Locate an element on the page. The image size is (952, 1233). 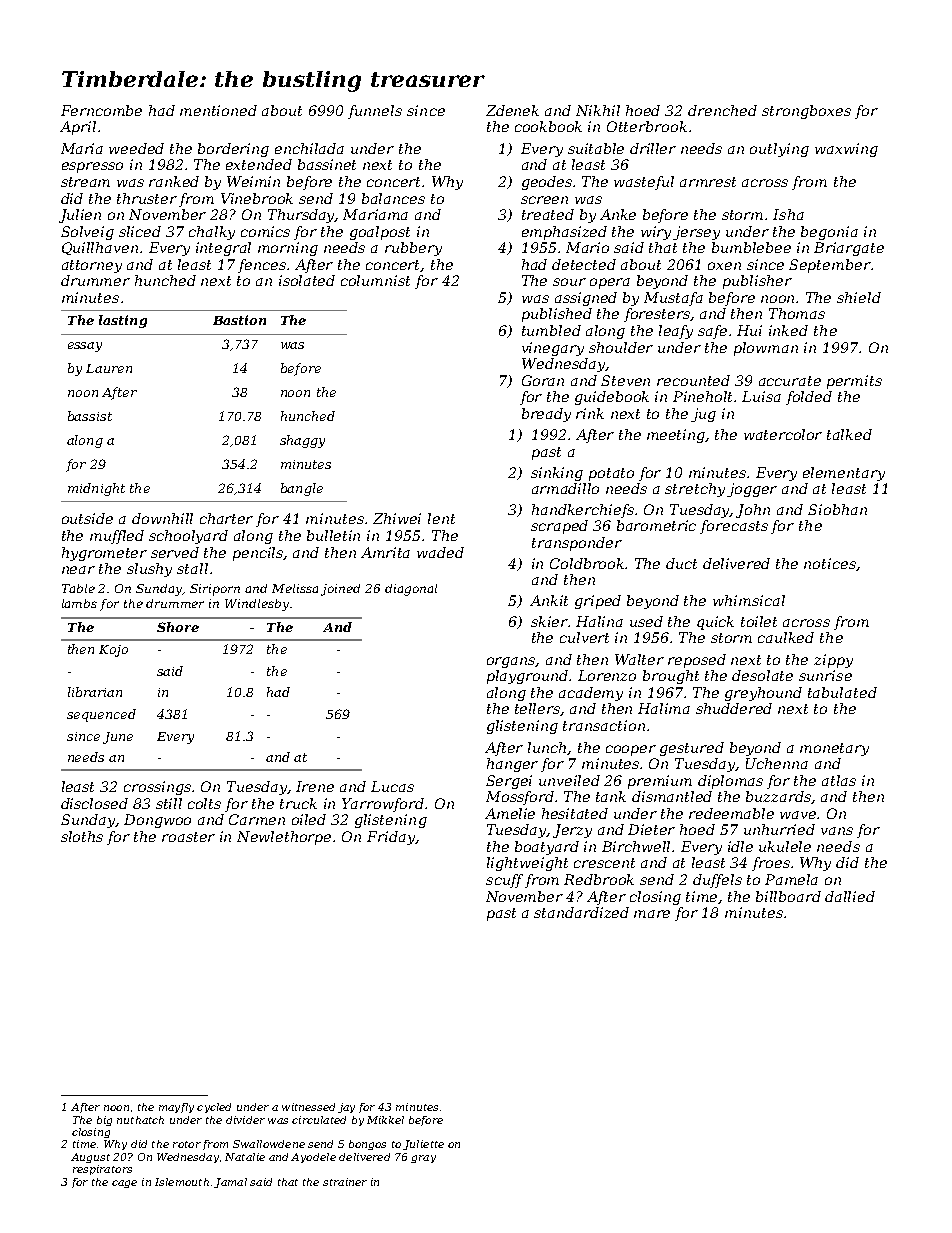
permits is located at coordinates (854, 382).
